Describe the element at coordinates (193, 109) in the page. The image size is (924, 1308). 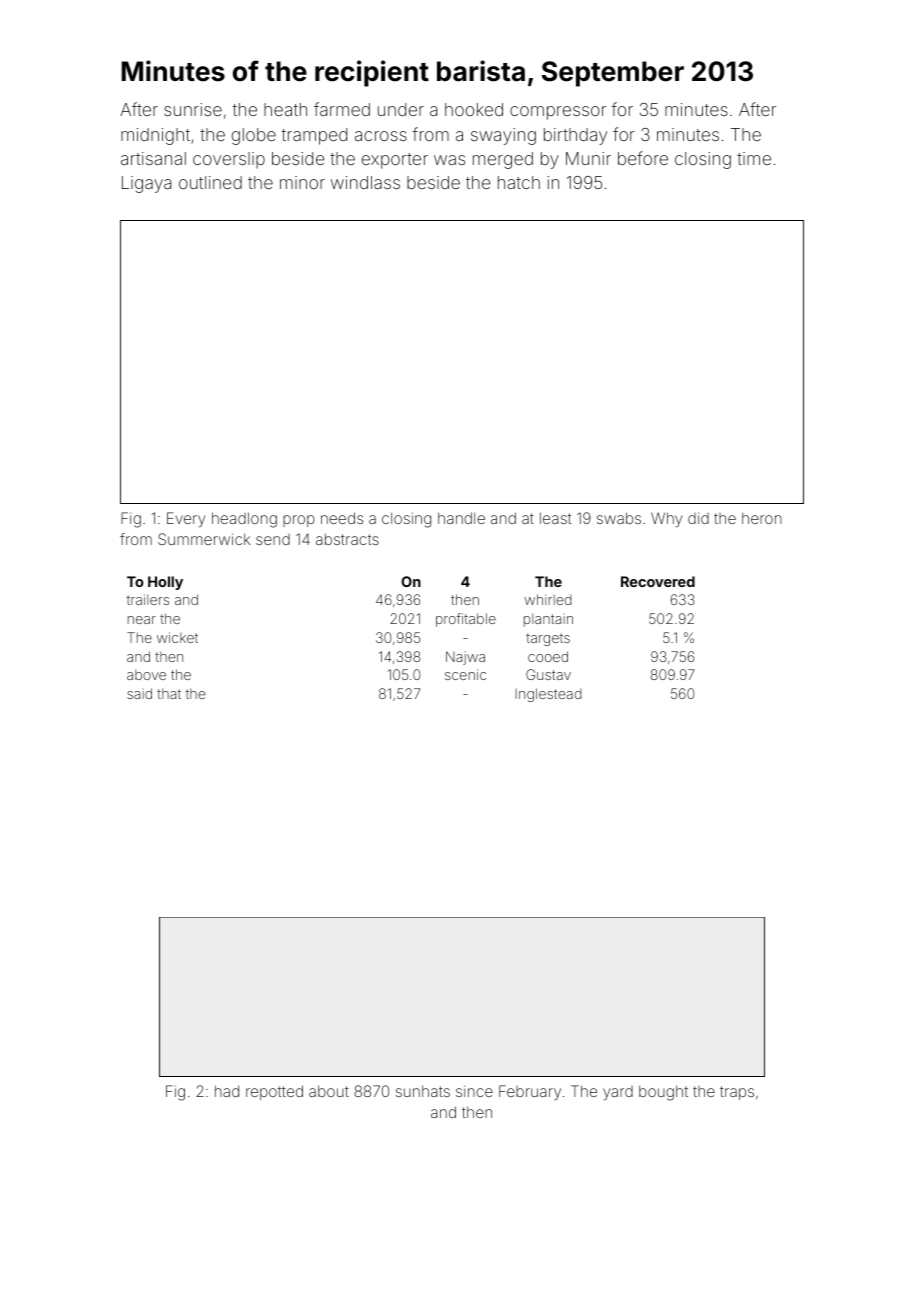
I see `sunrise` at that location.
